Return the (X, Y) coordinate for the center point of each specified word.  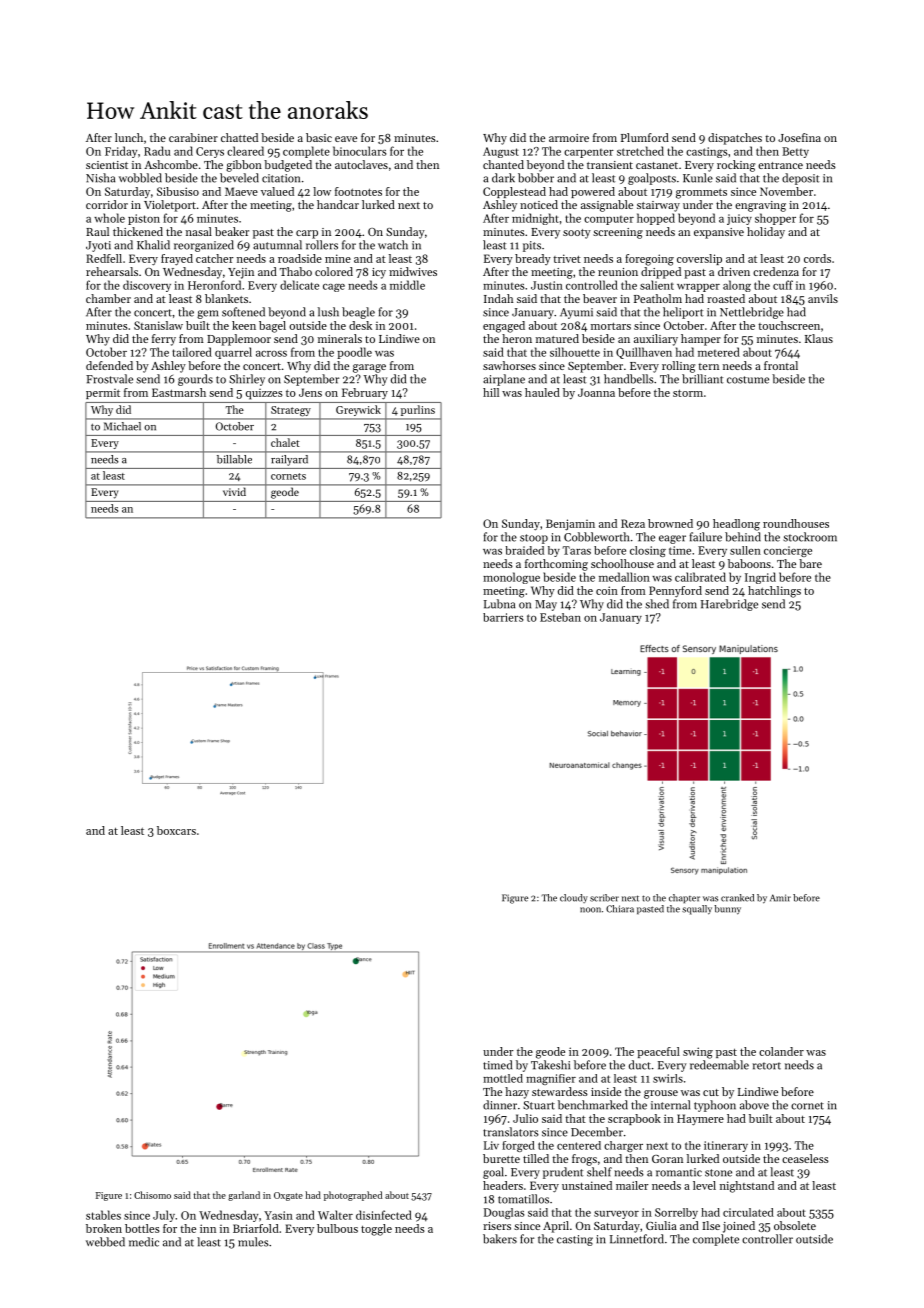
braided (525, 550)
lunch (129, 137)
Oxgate (288, 1196)
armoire (569, 138)
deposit (800, 179)
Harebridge (729, 605)
